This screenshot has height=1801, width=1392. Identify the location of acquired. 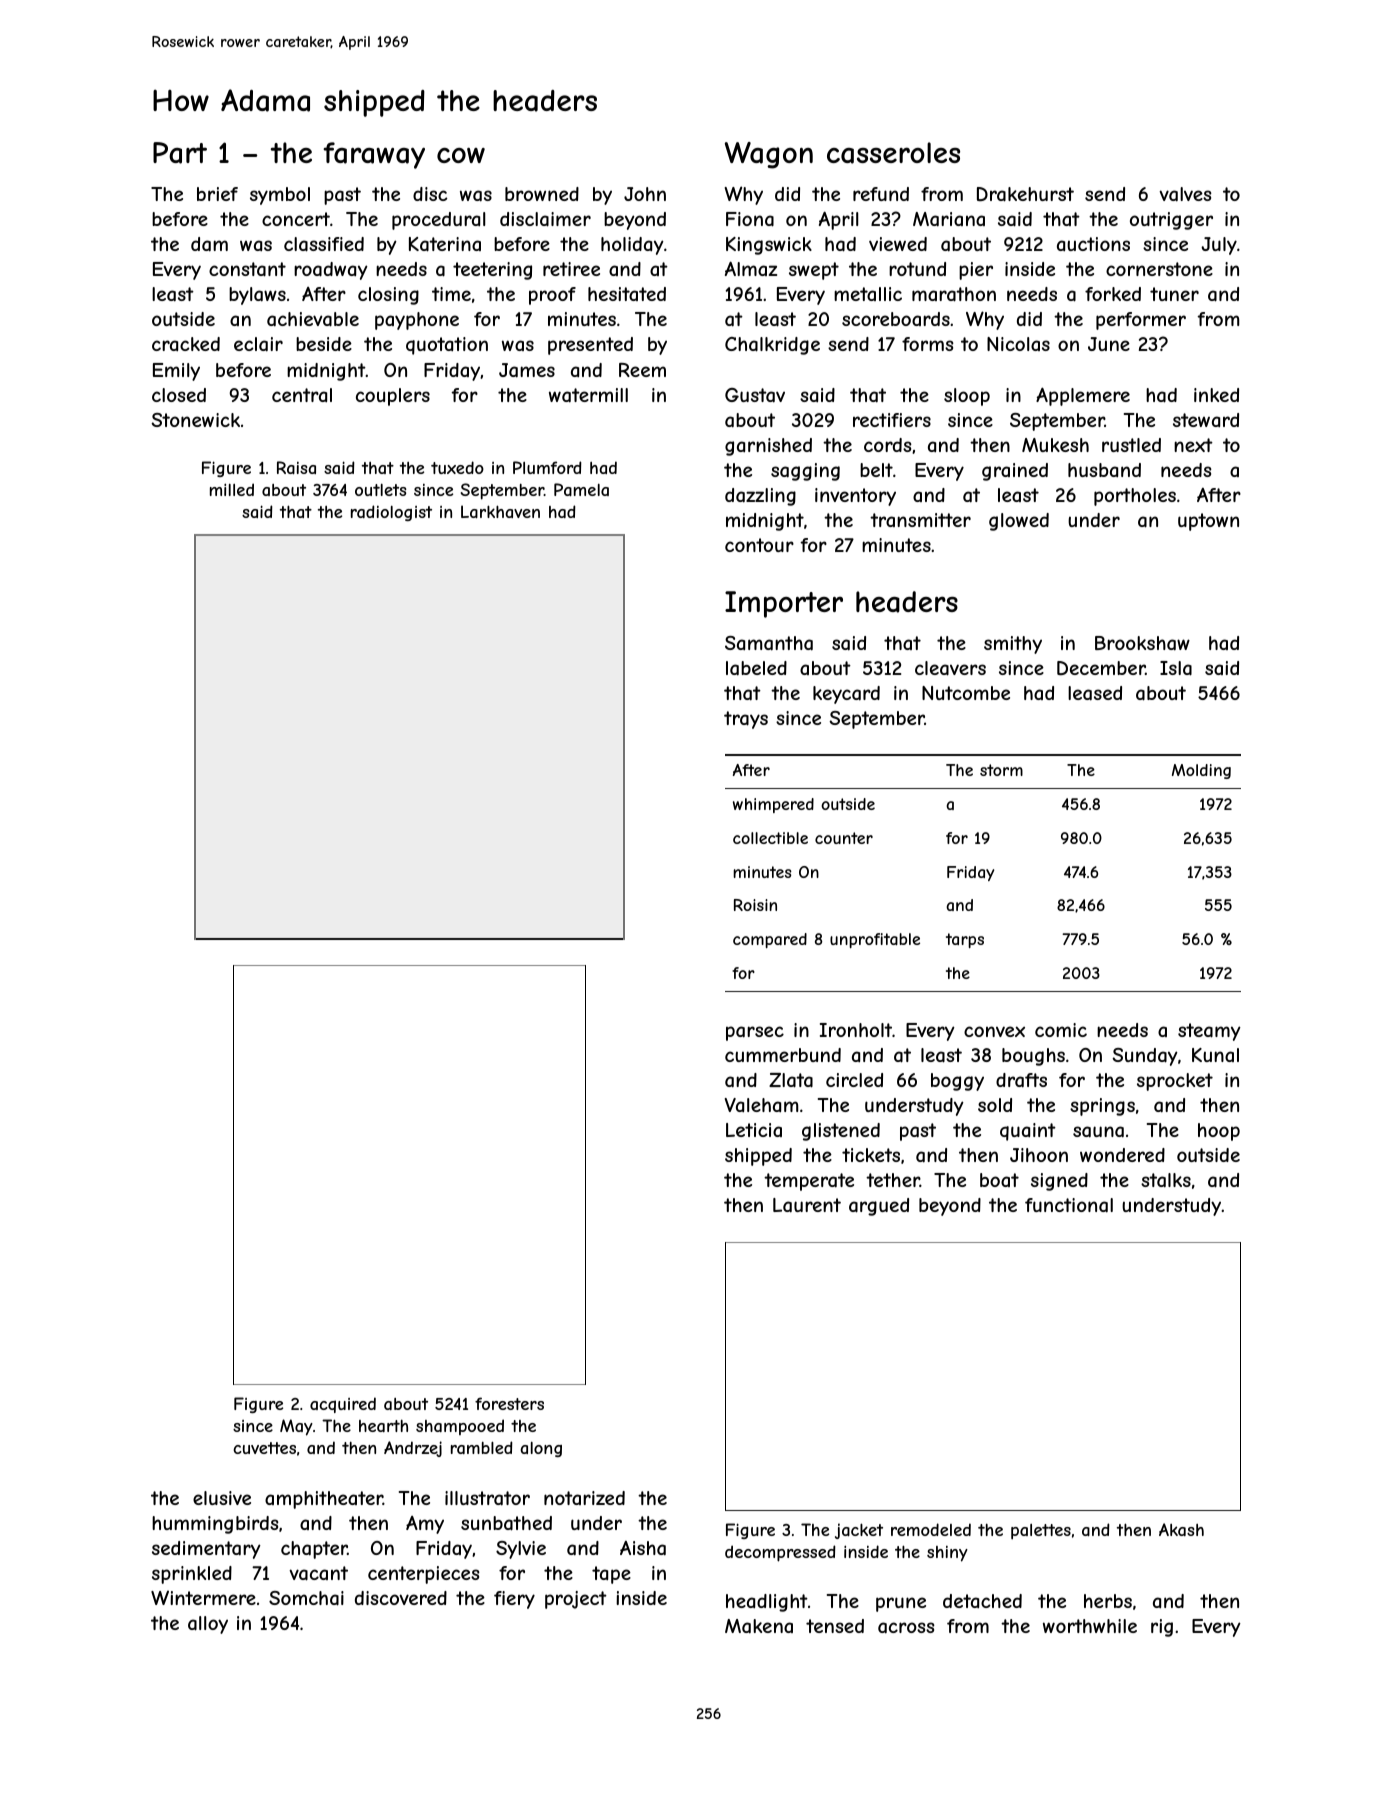
(343, 1405).
